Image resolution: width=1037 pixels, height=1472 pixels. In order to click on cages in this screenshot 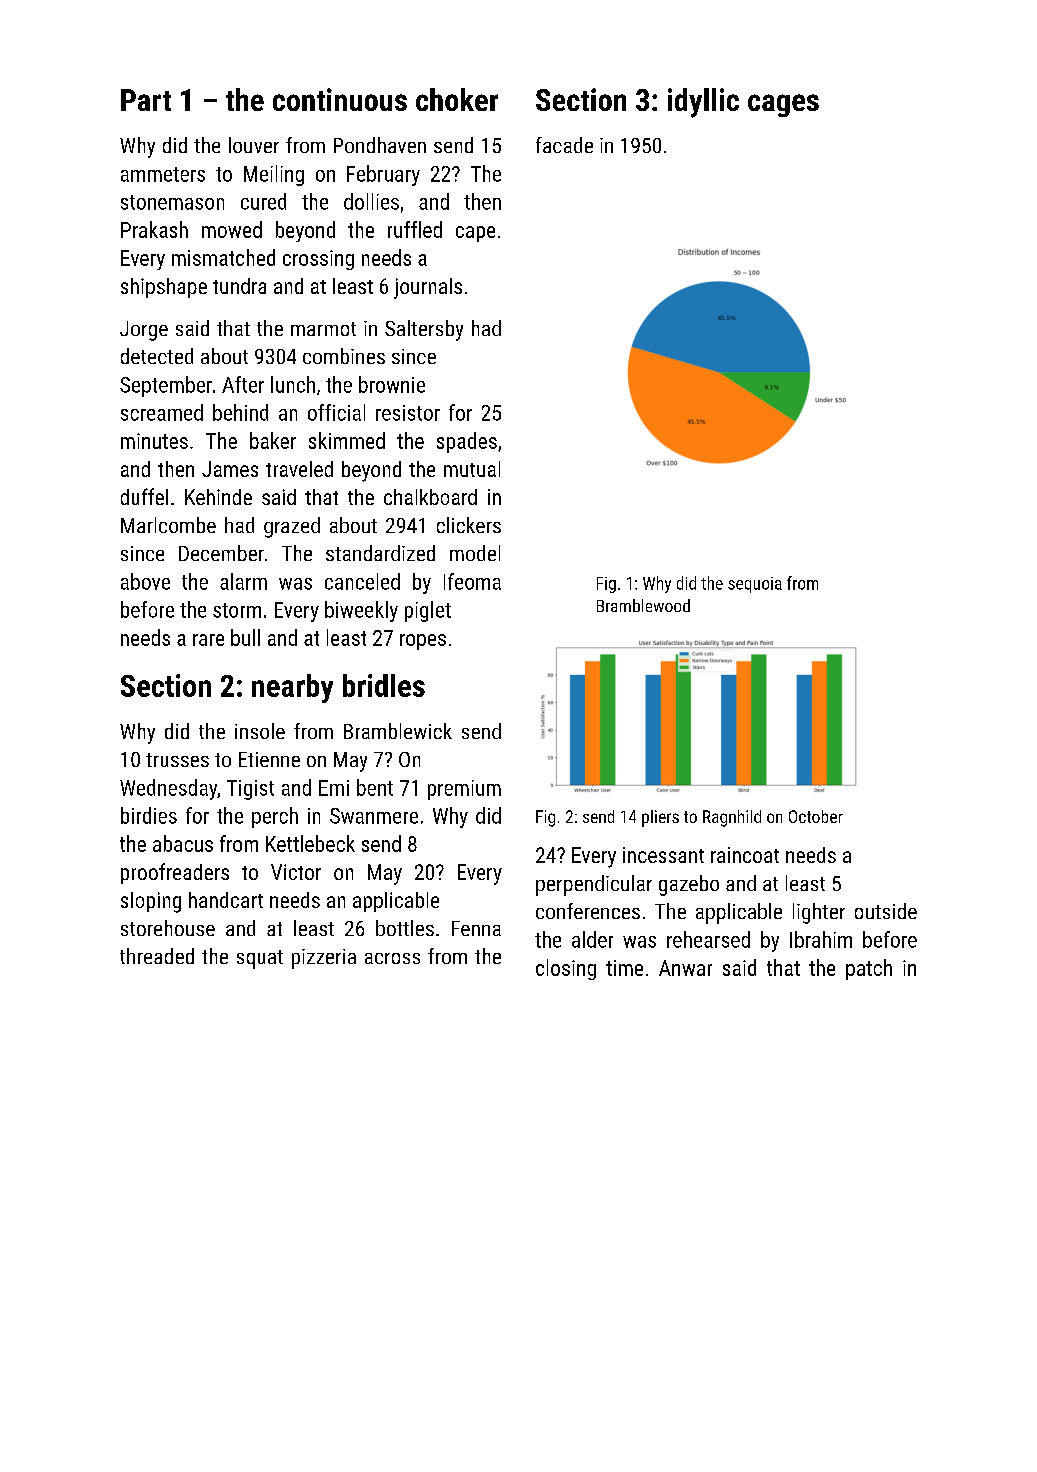, I will do `click(783, 105)`.
